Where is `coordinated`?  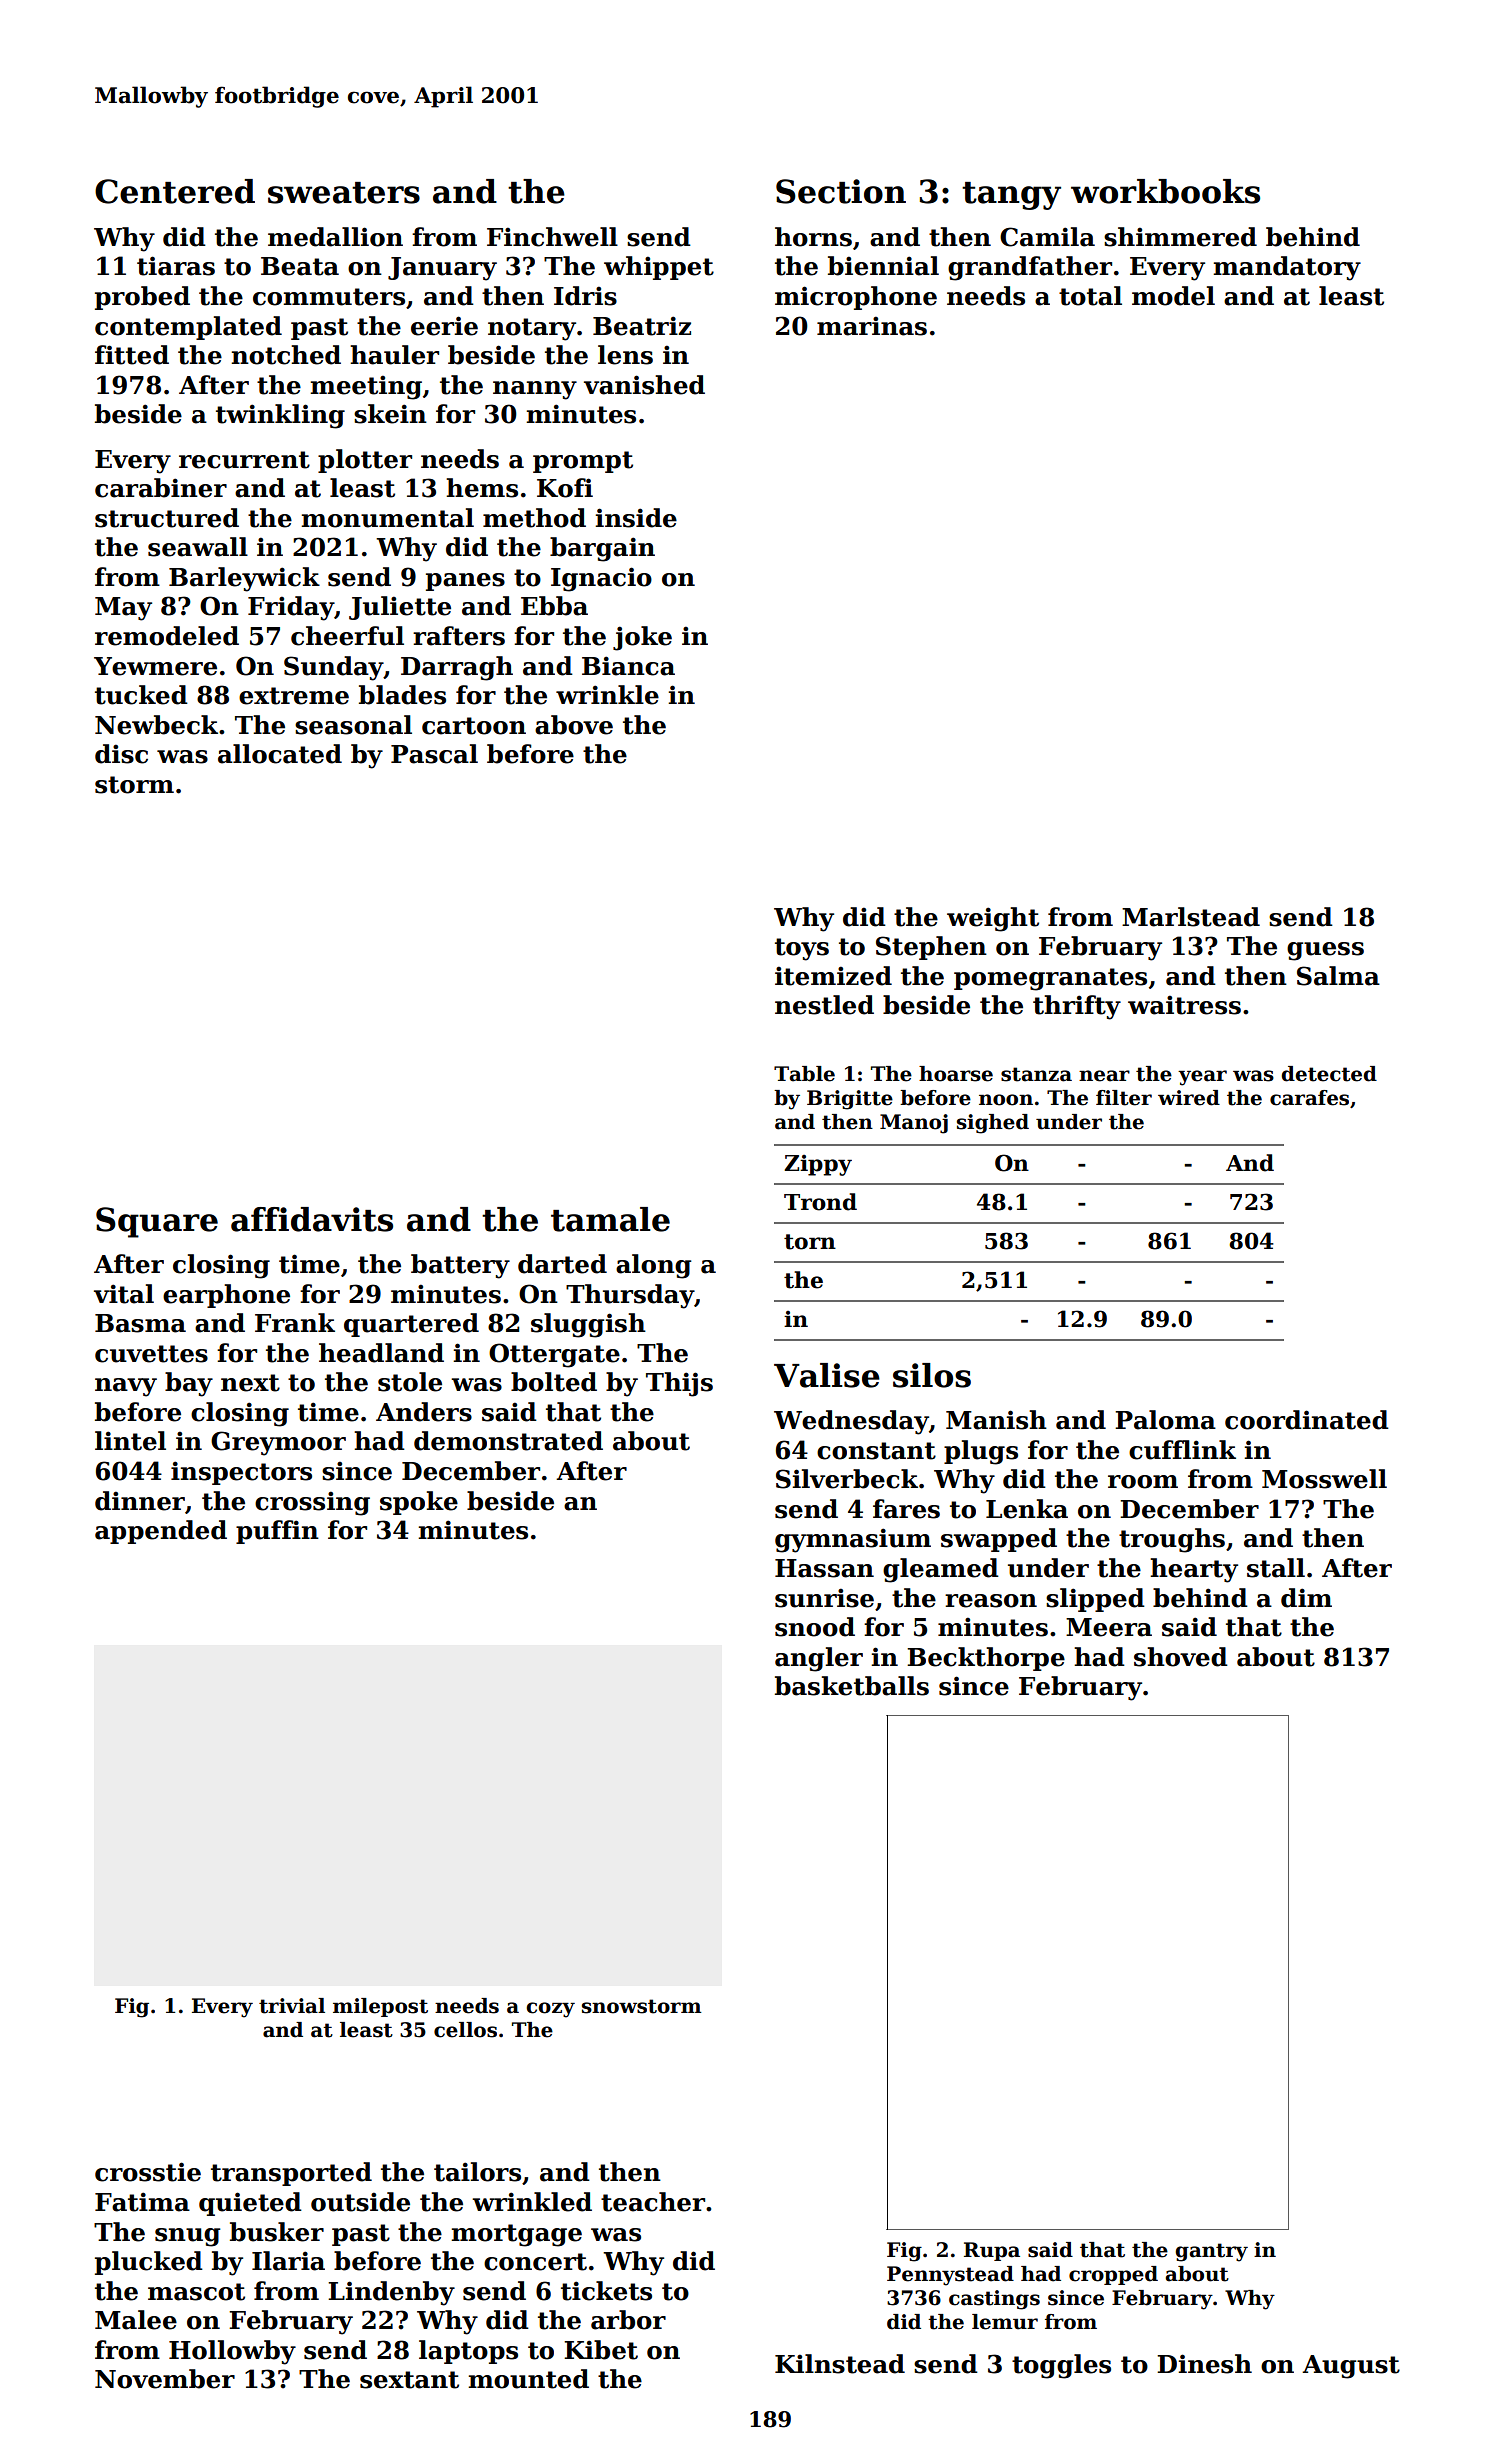
coordinated is located at coordinates (1307, 1420).
